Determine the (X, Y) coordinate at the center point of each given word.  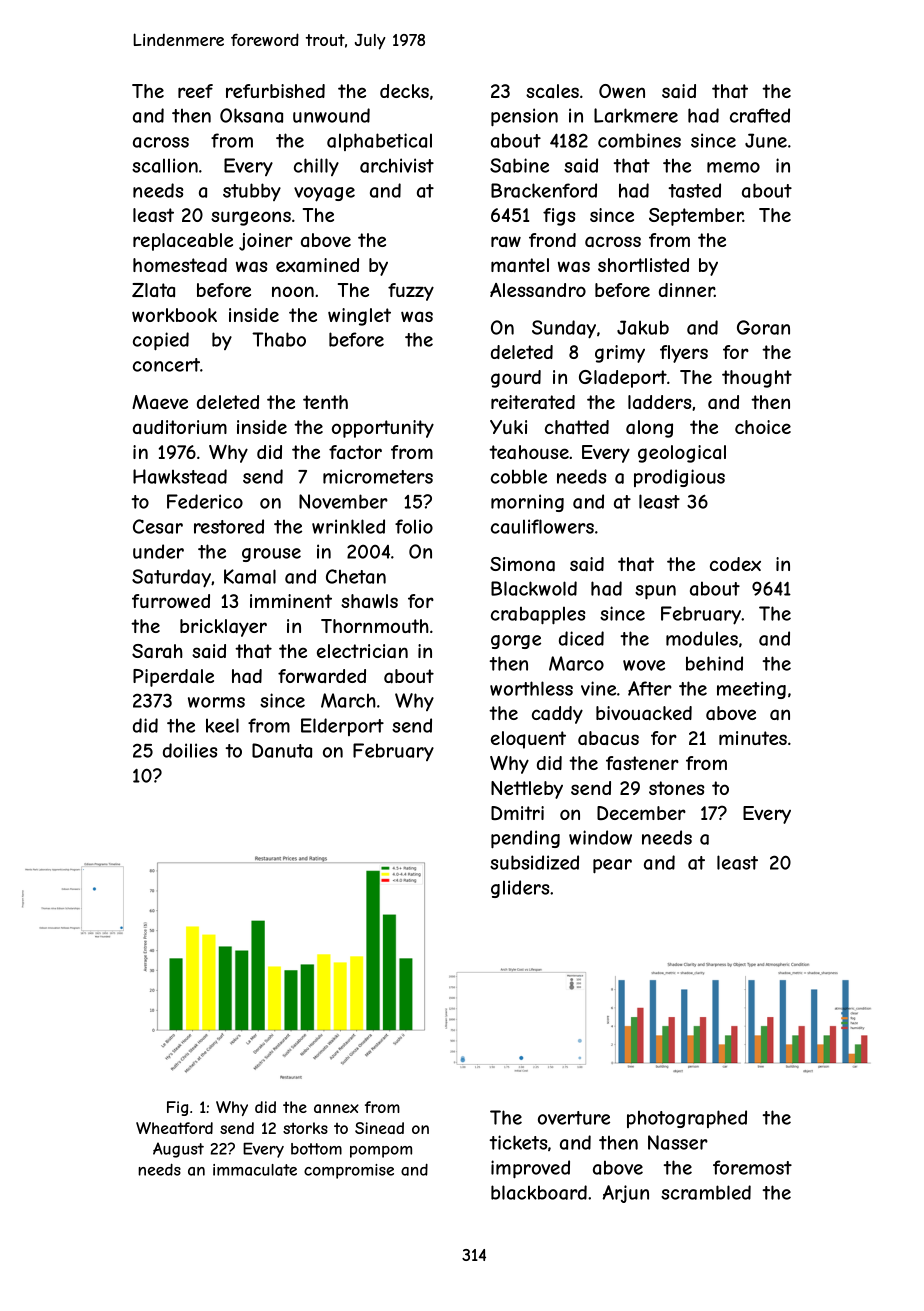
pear (612, 866)
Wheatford (174, 1128)
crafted (760, 115)
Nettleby (527, 790)
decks (404, 91)
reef (195, 91)
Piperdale (173, 678)
